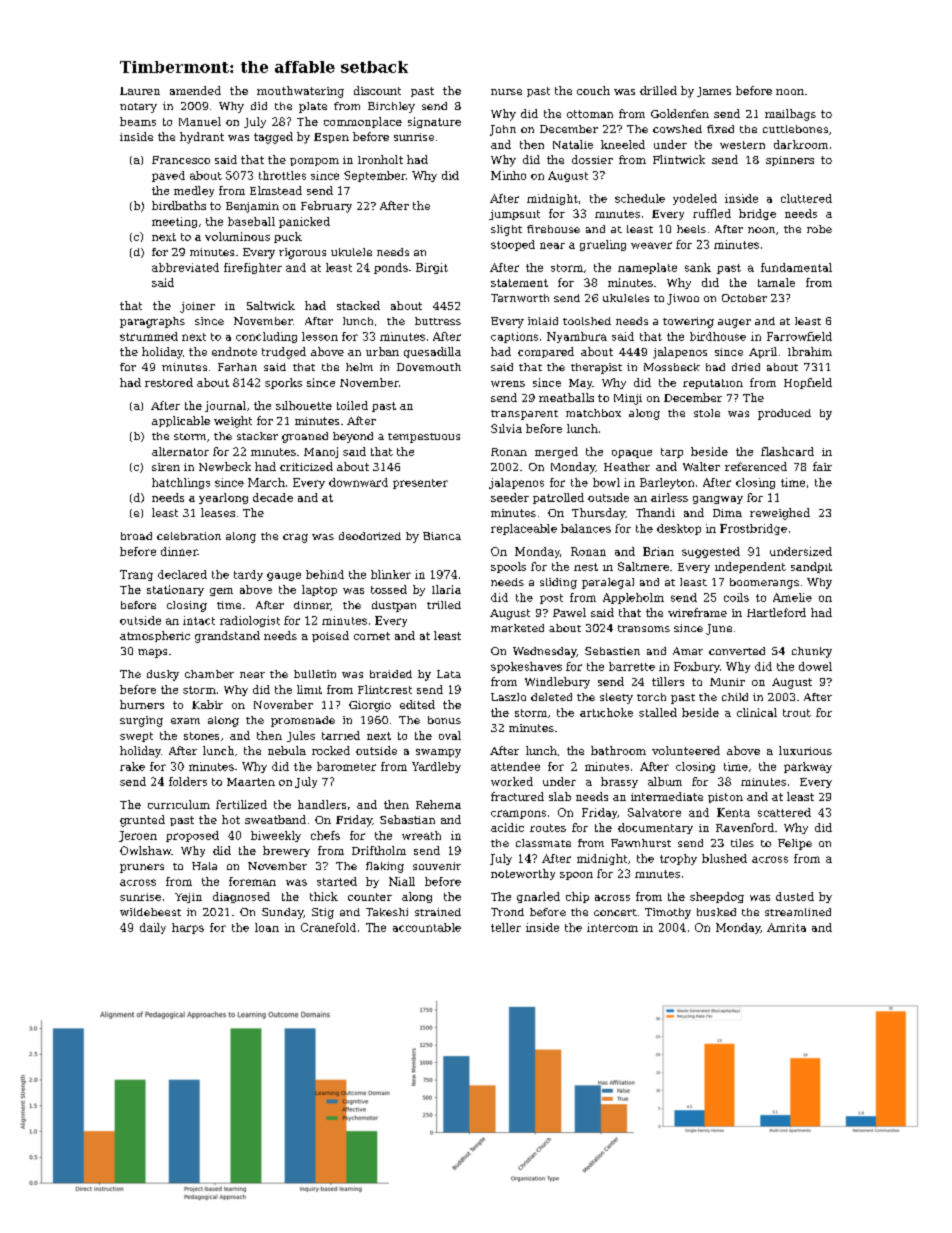 The image size is (952, 1233). Describe the element at coordinates (273, 138) in the document. I see `tagged` at that location.
